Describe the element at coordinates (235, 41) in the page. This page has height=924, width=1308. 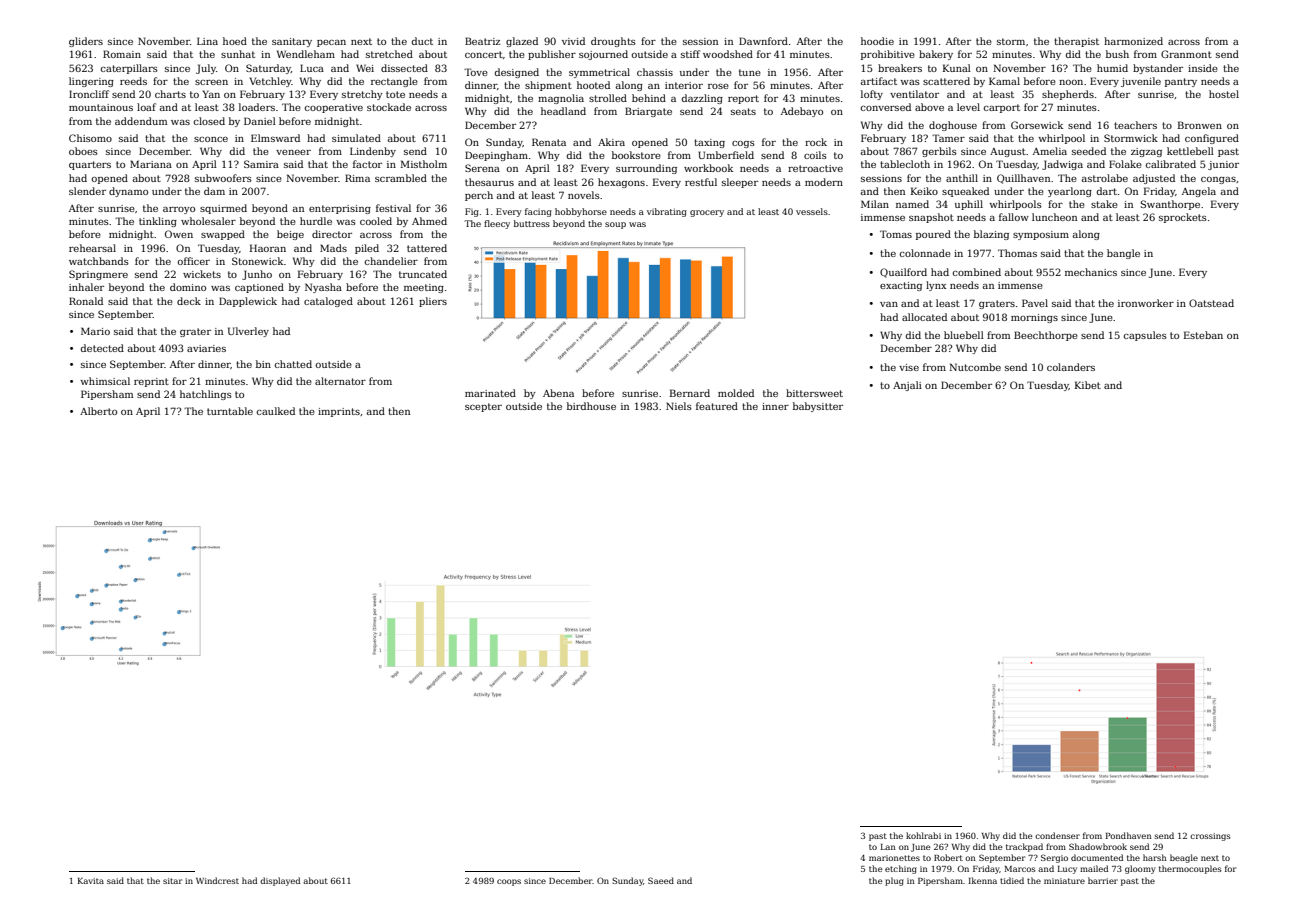
I see `hoed` at that location.
